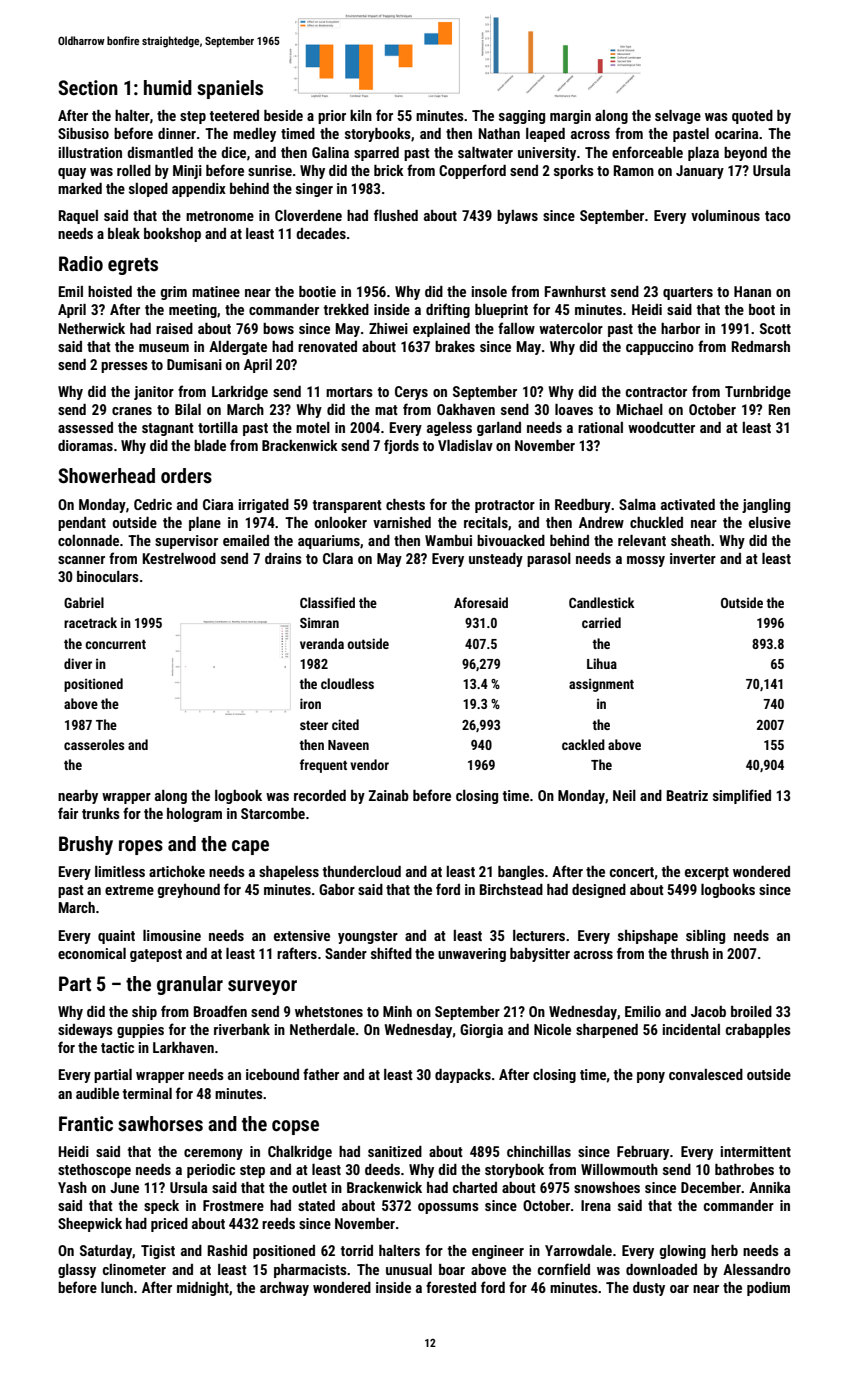 This page has width=849, height=1400. I want to click on midnight, so click(203, 1289).
